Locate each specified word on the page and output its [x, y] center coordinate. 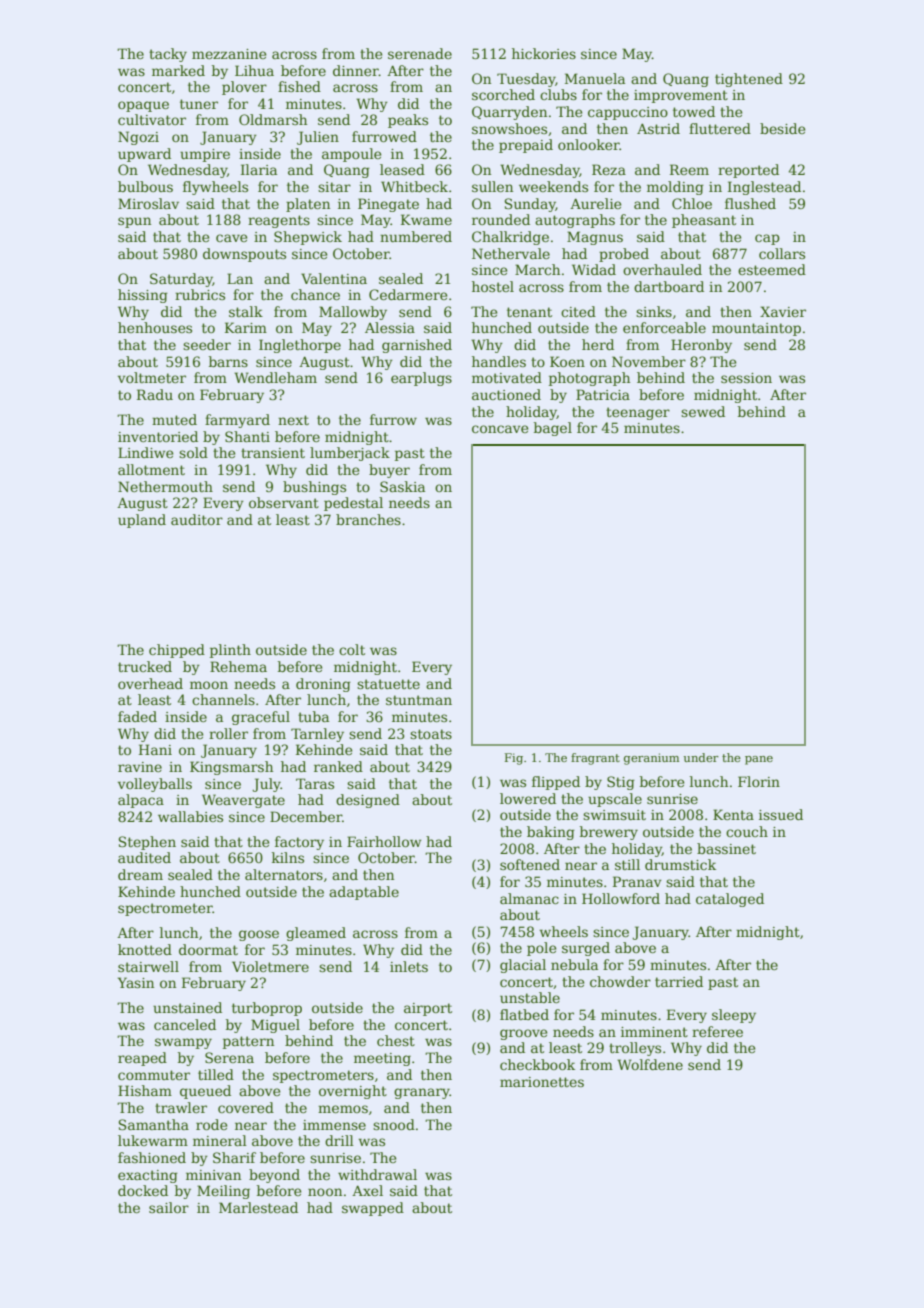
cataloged [730, 900]
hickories [544, 53]
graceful [261, 718]
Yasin [136, 982]
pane [759, 760]
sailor [169, 1207]
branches [368, 519]
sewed [703, 411]
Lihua [254, 70]
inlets [409, 966]
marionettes [542, 1082]
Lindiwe [145, 452]
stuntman [419, 700]
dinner [356, 70]
